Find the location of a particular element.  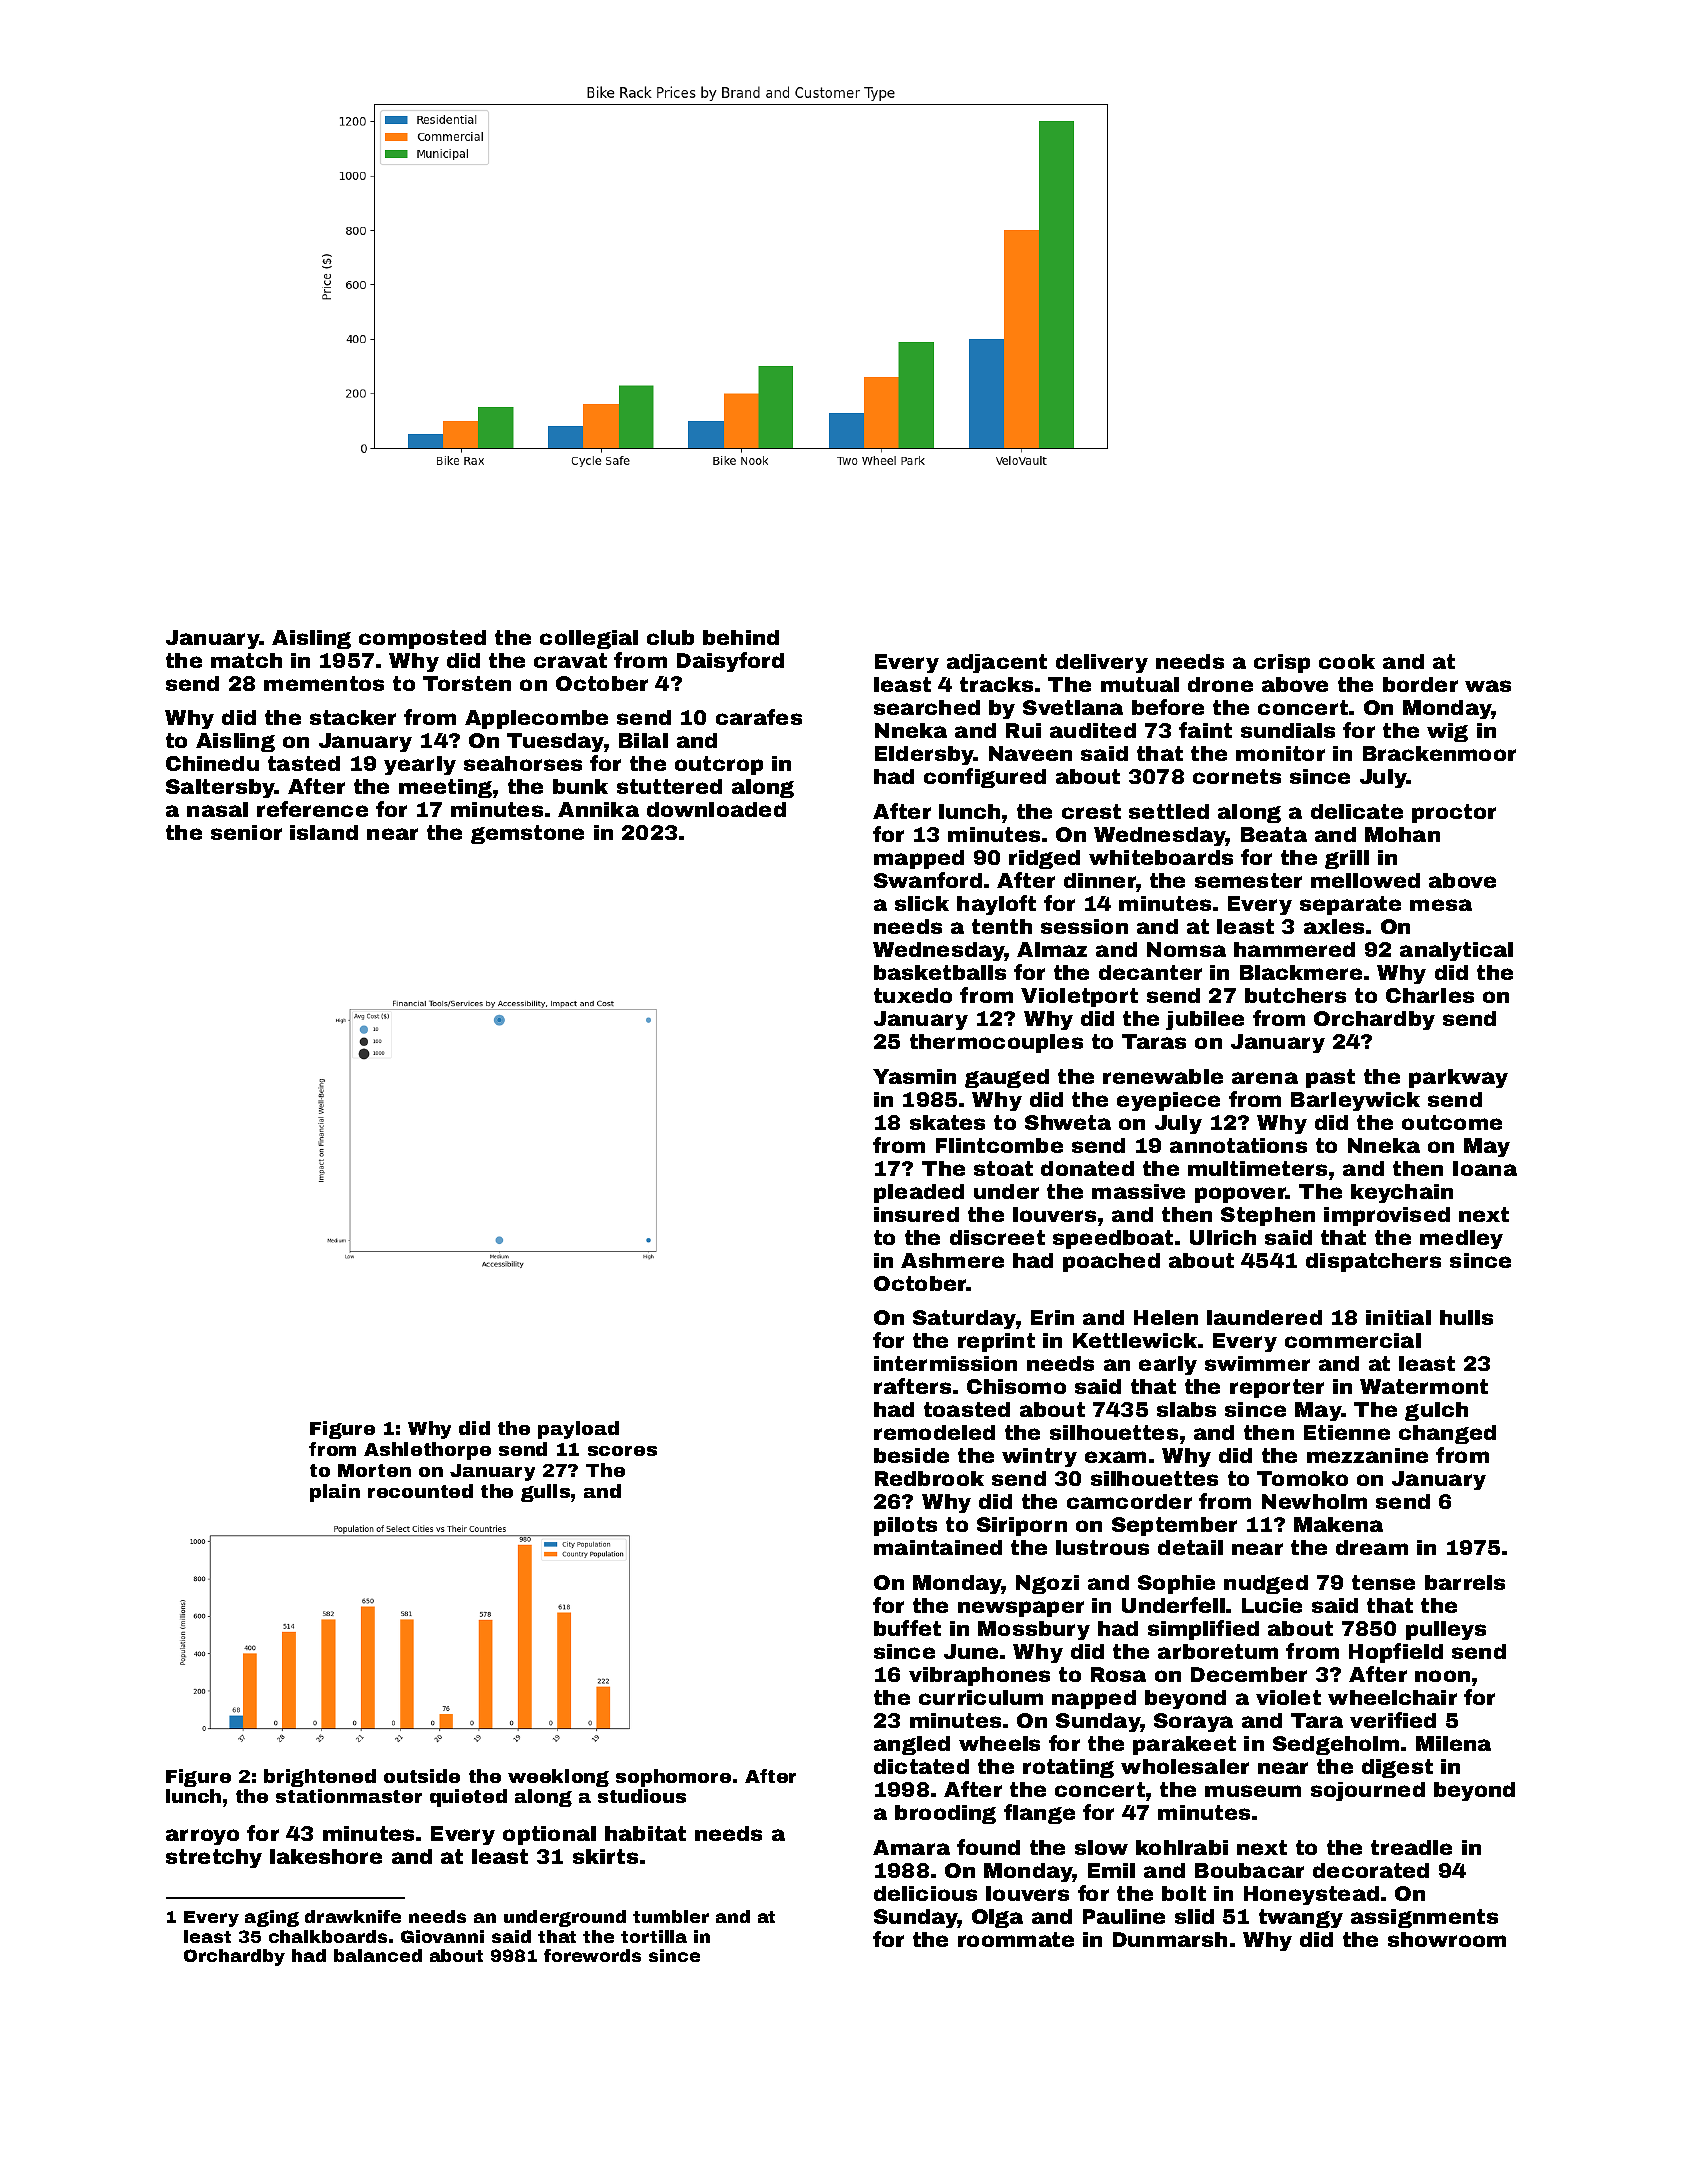

senior is located at coordinates (246, 832).
